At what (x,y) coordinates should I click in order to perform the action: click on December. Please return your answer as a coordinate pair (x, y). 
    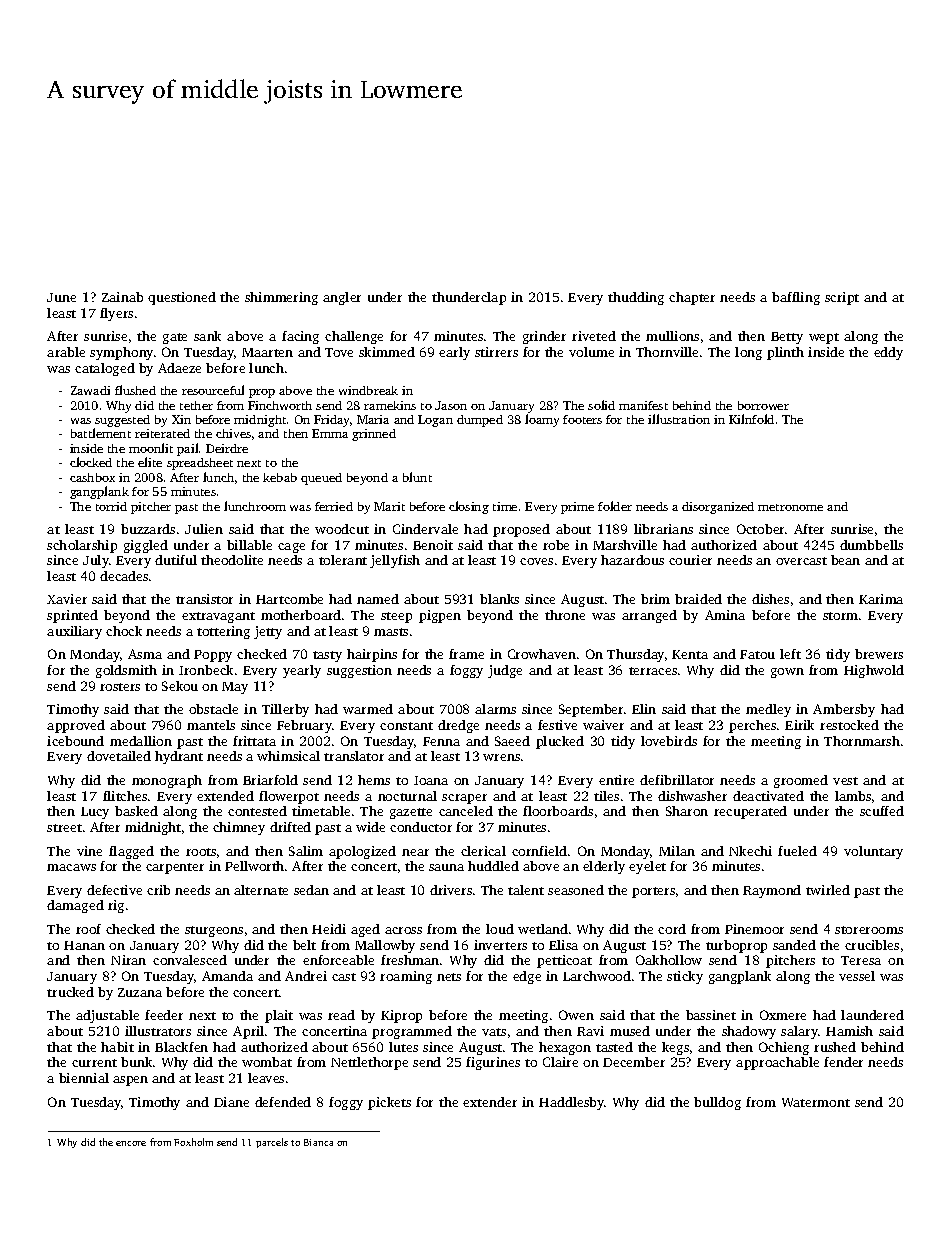
    Looking at the image, I should click on (634, 1062).
